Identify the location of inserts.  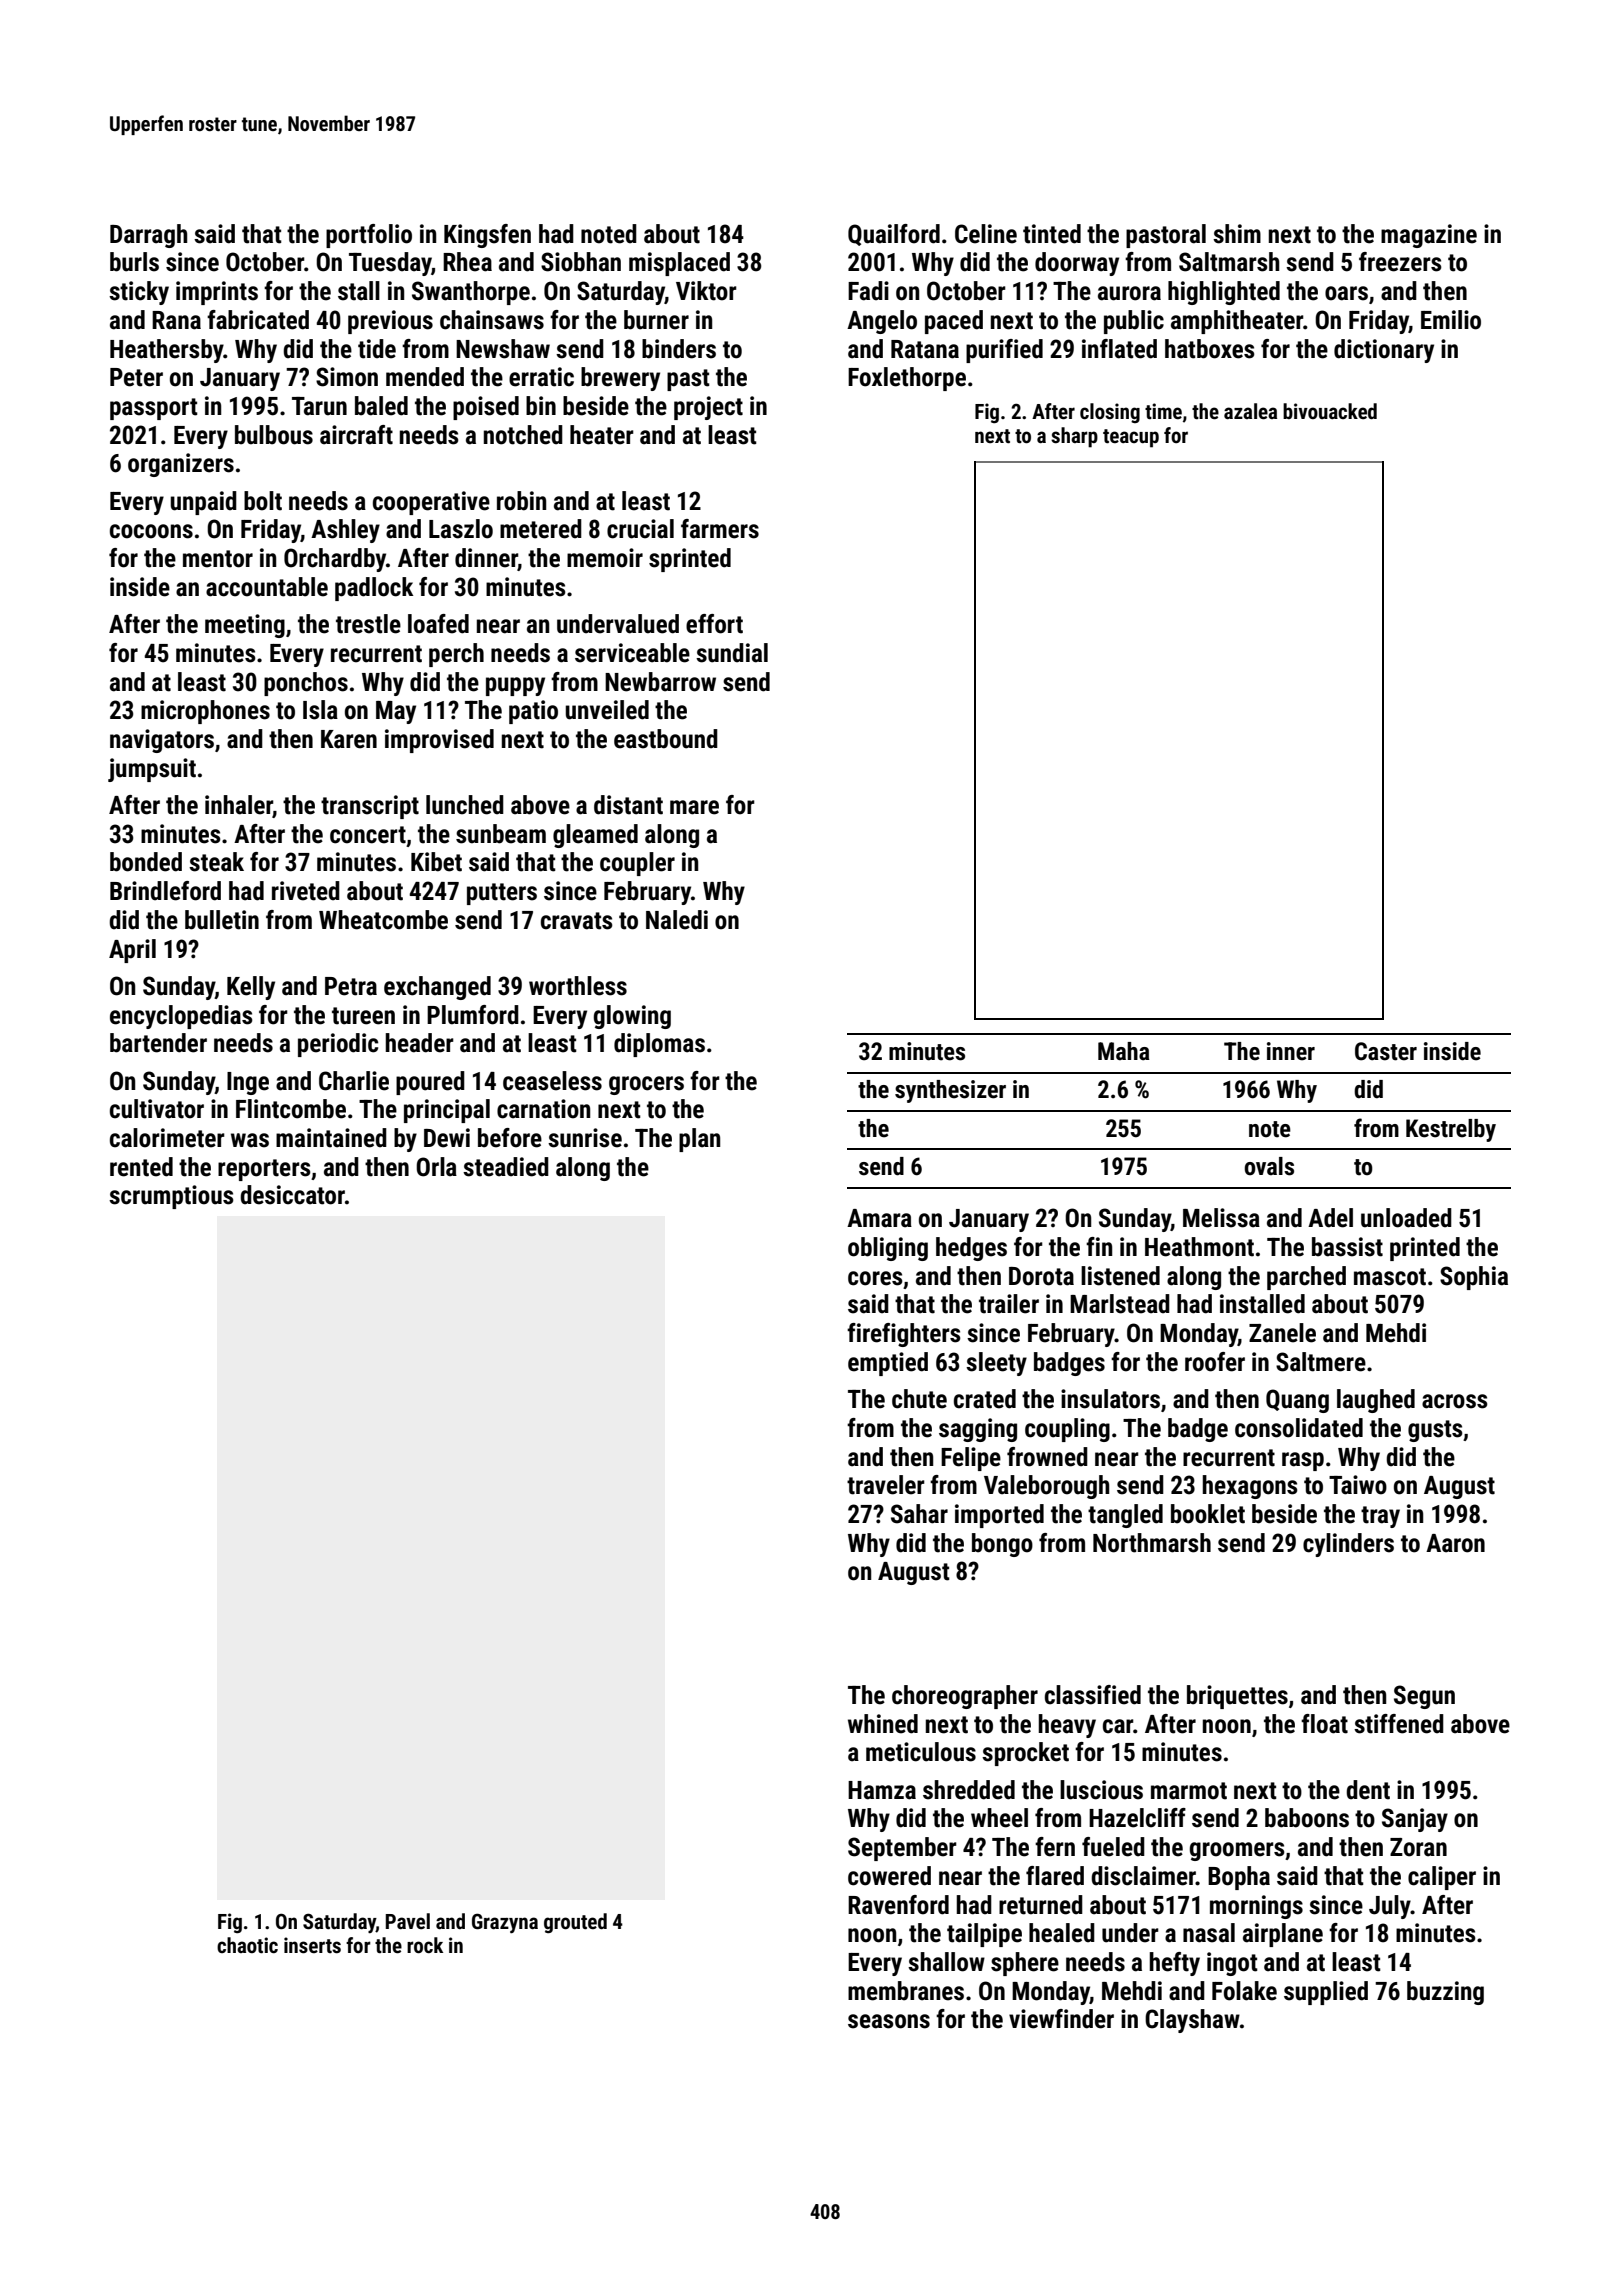
(312, 1945).
